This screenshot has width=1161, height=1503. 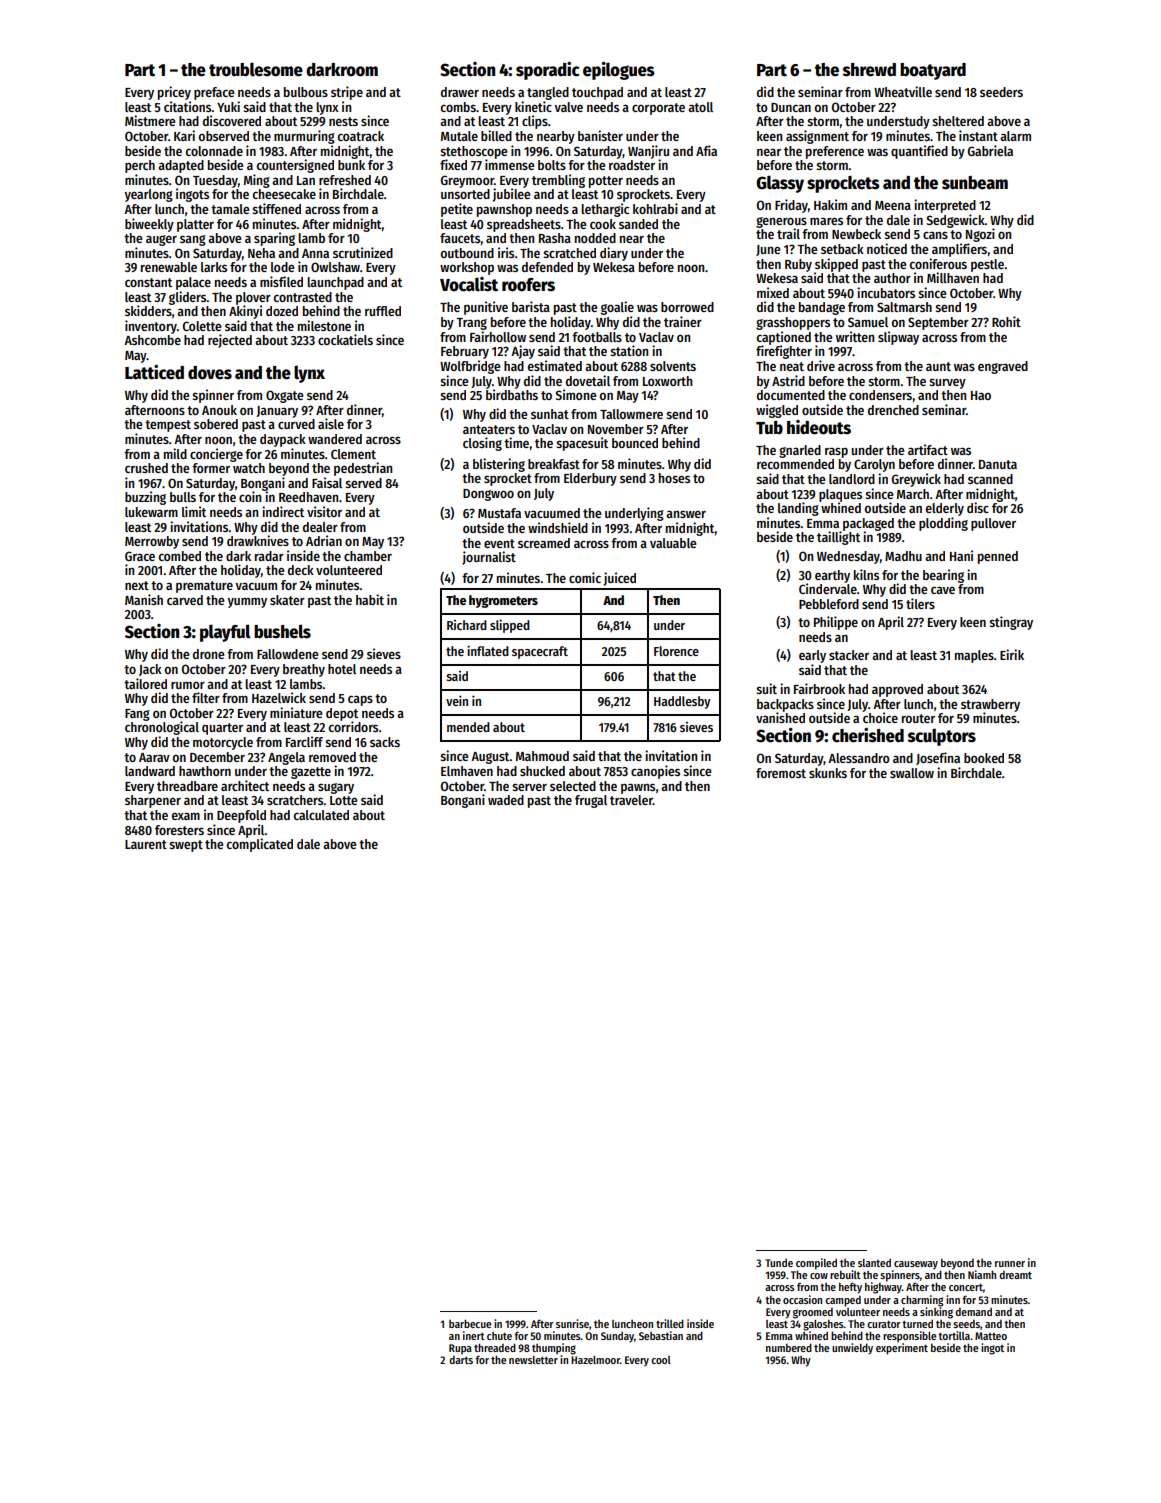 What do you see at coordinates (144, 599) in the screenshot?
I see `Manish` at bounding box center [144, 599].
